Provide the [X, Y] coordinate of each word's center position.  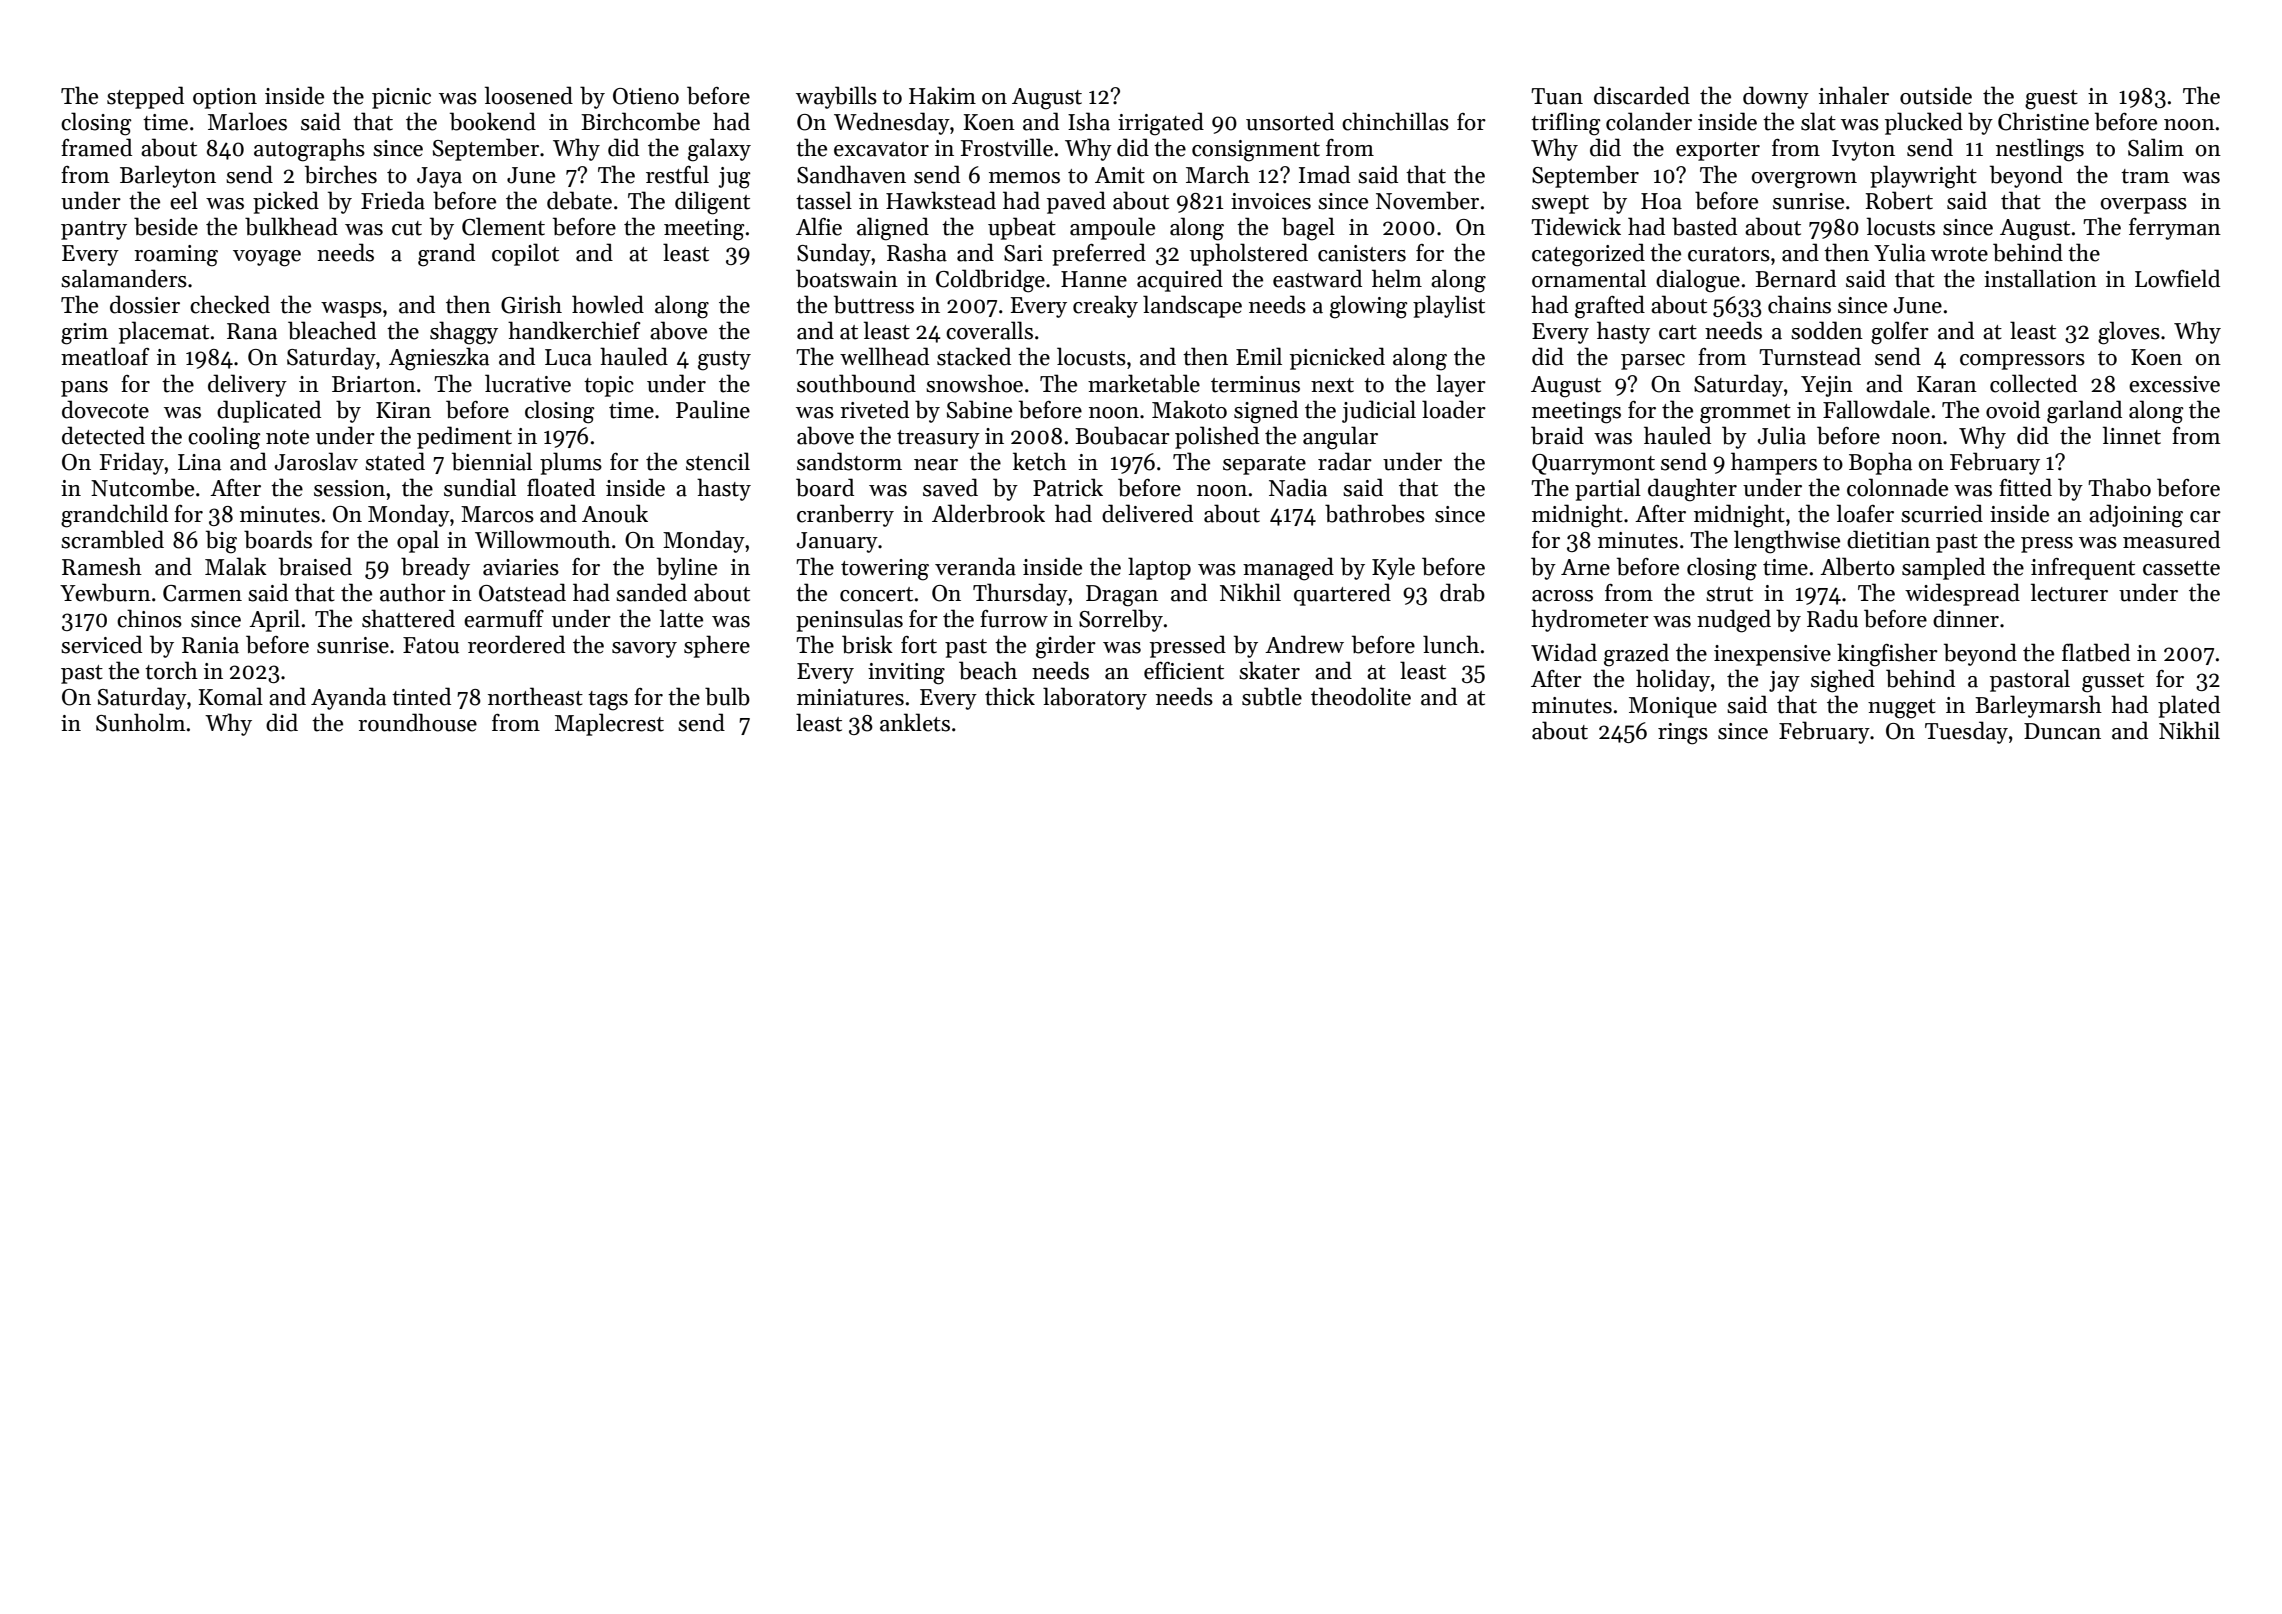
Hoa [1661, 201]
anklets [915, 722]
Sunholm [140, 722]
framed [96, 147]
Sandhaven [851, 174]
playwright [1923, 177]
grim [84, 334]
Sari [1023, 253]
